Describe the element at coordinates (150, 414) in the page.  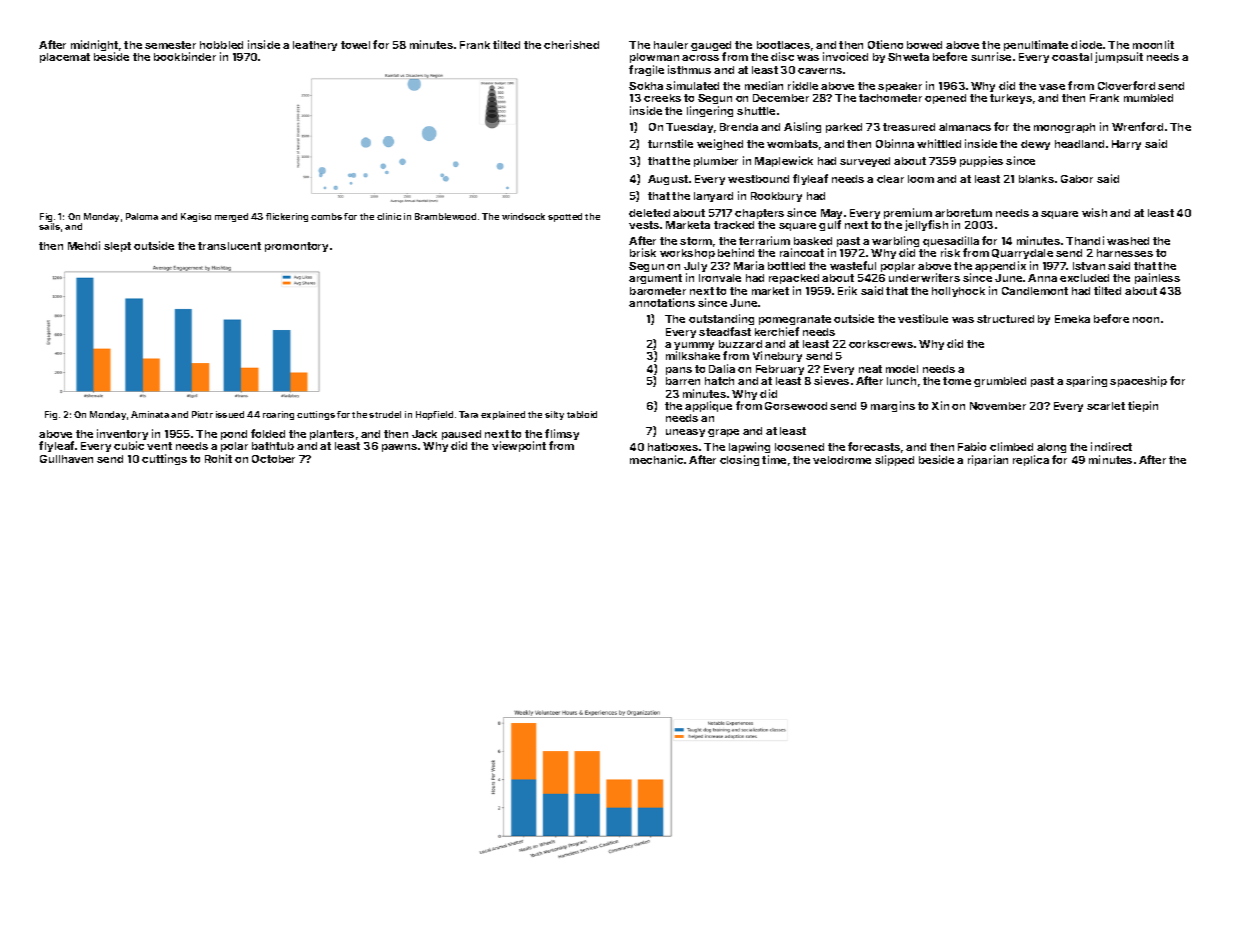
I see `Aminata` at that location.
